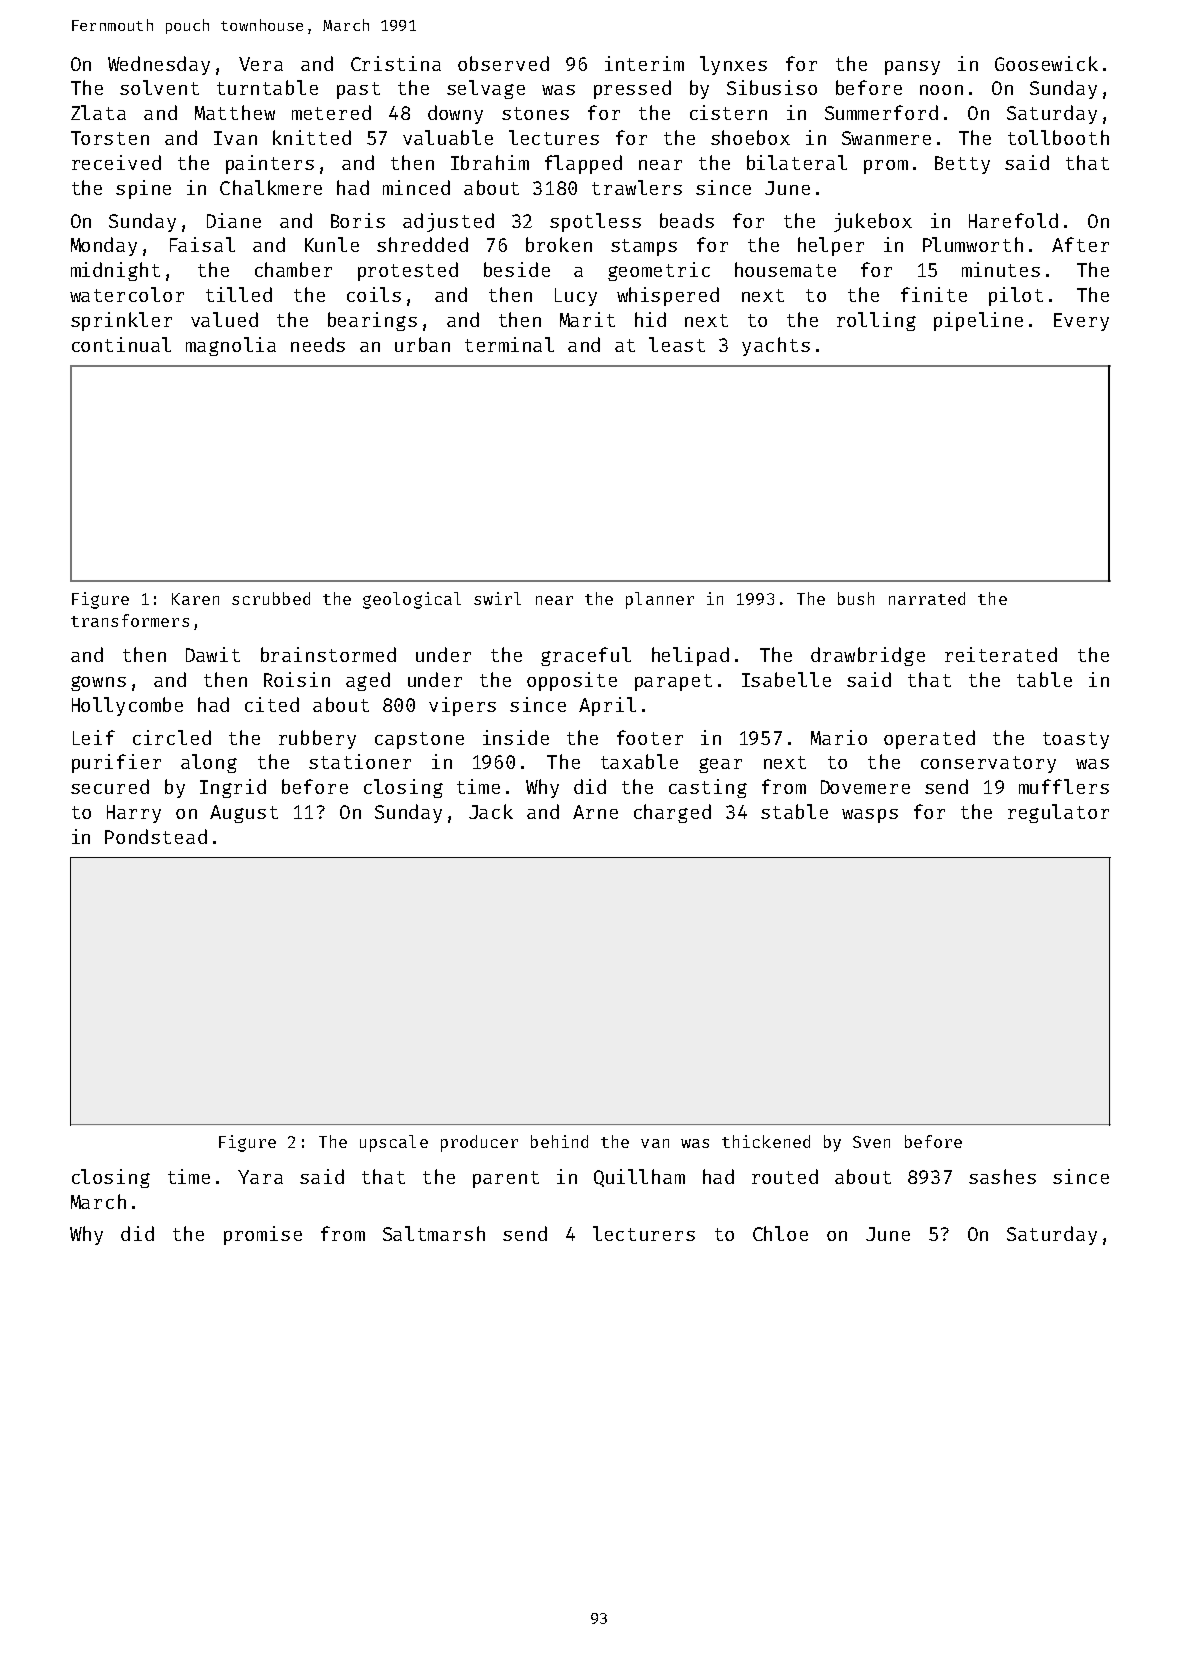 The height and width of the screenshot is (1668, 1180). Describe the element at coordinates (871, 1142) in the screenshot. I see `Sven` at that location.
